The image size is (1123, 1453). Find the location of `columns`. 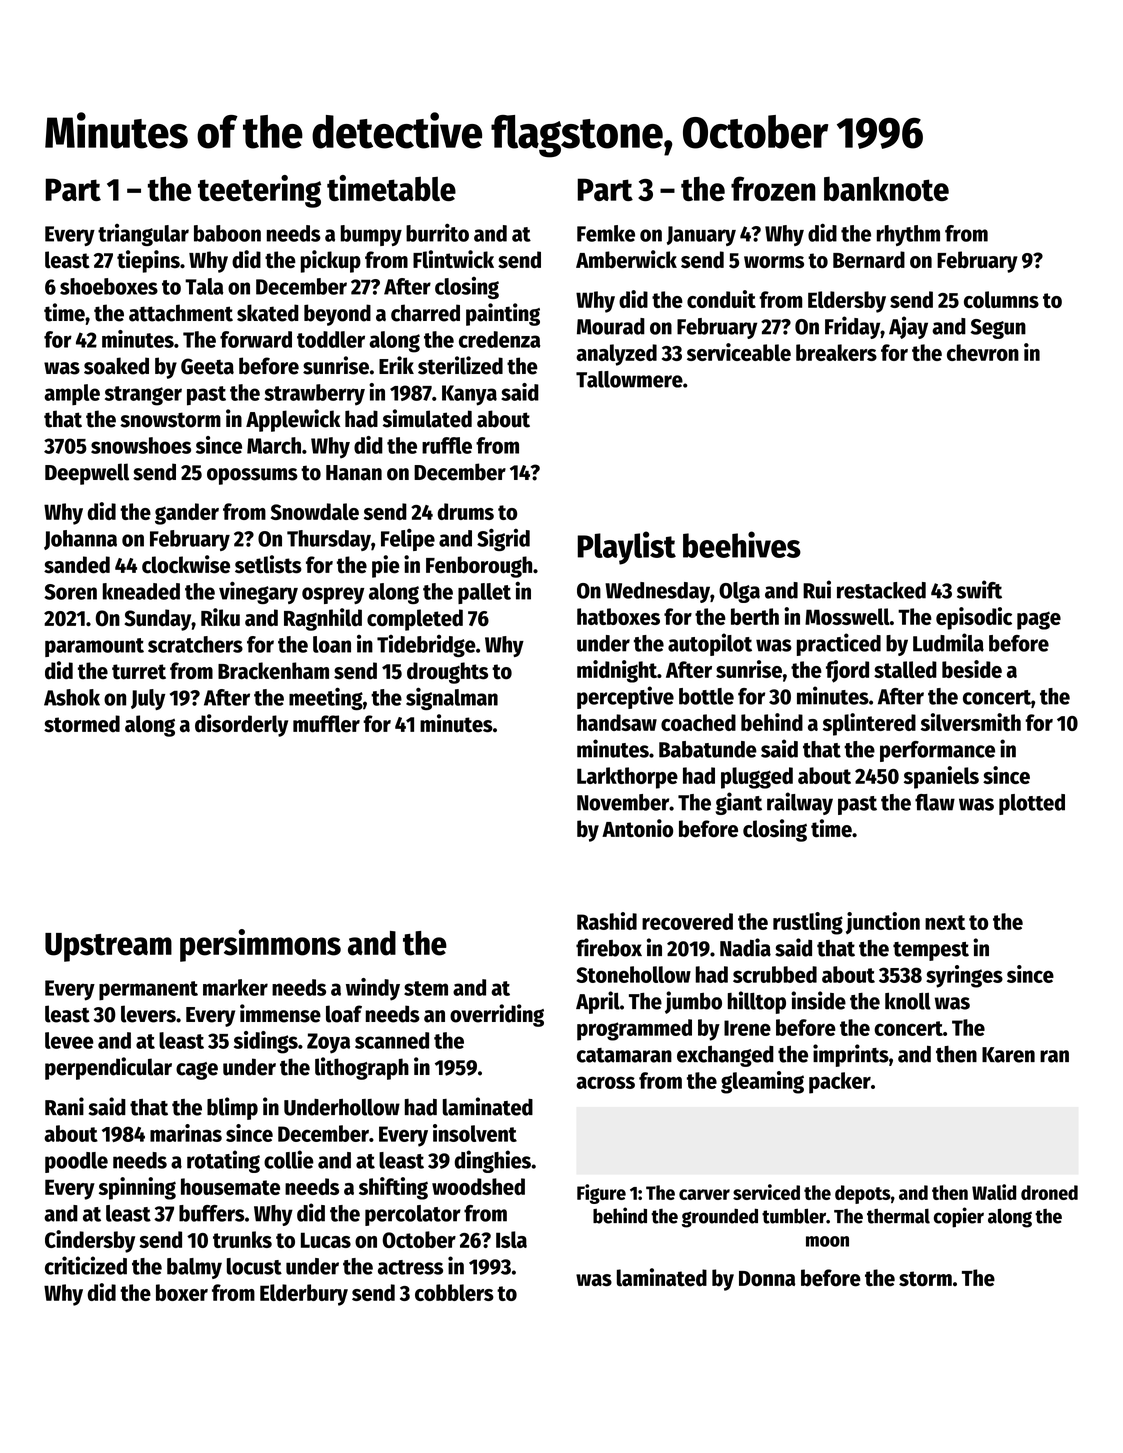

columns is located at coordinates (1001, 299).
